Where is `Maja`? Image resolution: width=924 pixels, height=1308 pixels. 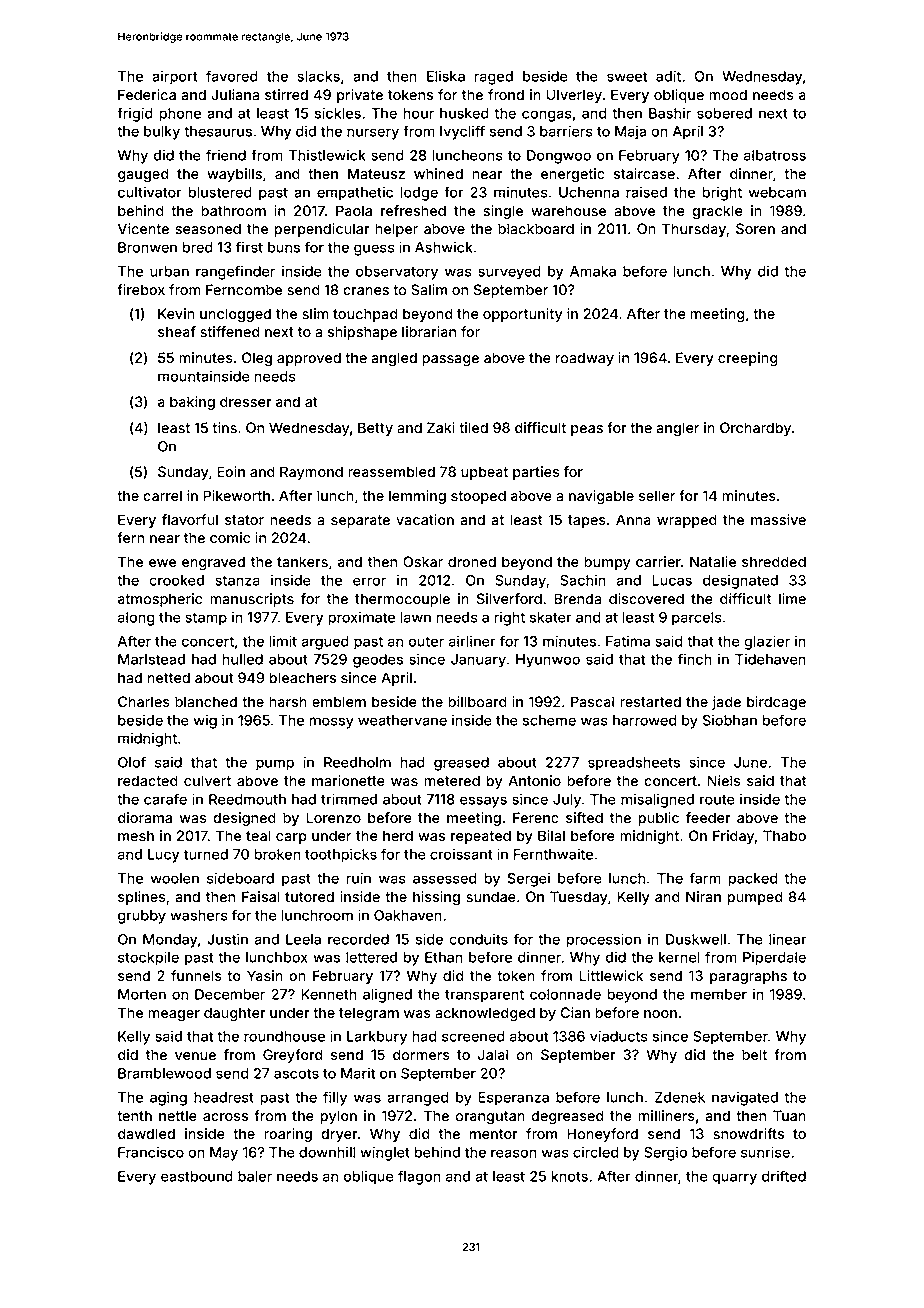 Maja is located at coordinates (630, 132).
